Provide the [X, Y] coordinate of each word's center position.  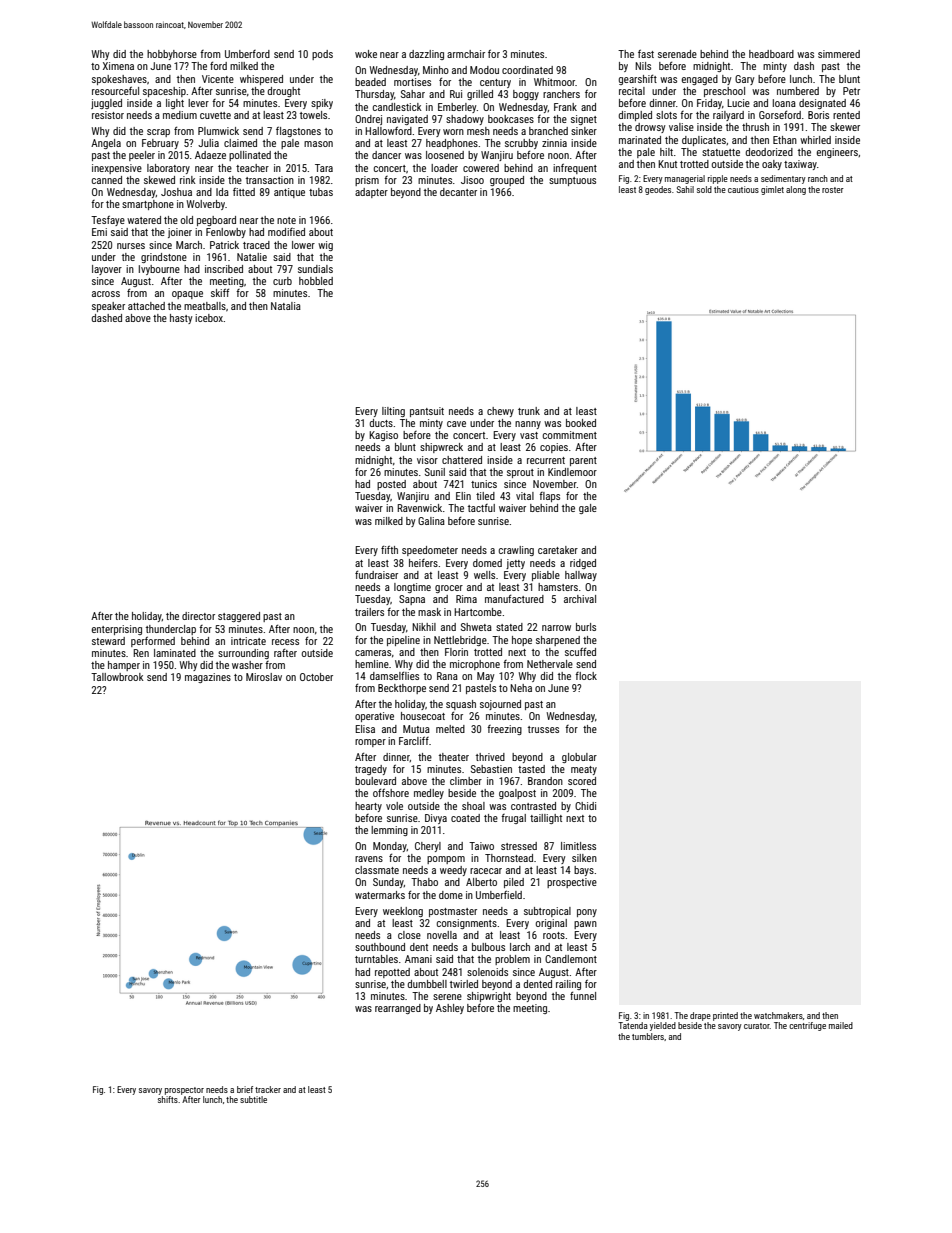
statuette [721, 152]
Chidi [585, 806]
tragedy [371, 770]
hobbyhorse [172, 55]
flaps [549, 497]
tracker [268, 1089]
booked [581, 423]
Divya [436, 819]
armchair [466, 54]
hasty [181, 319]
